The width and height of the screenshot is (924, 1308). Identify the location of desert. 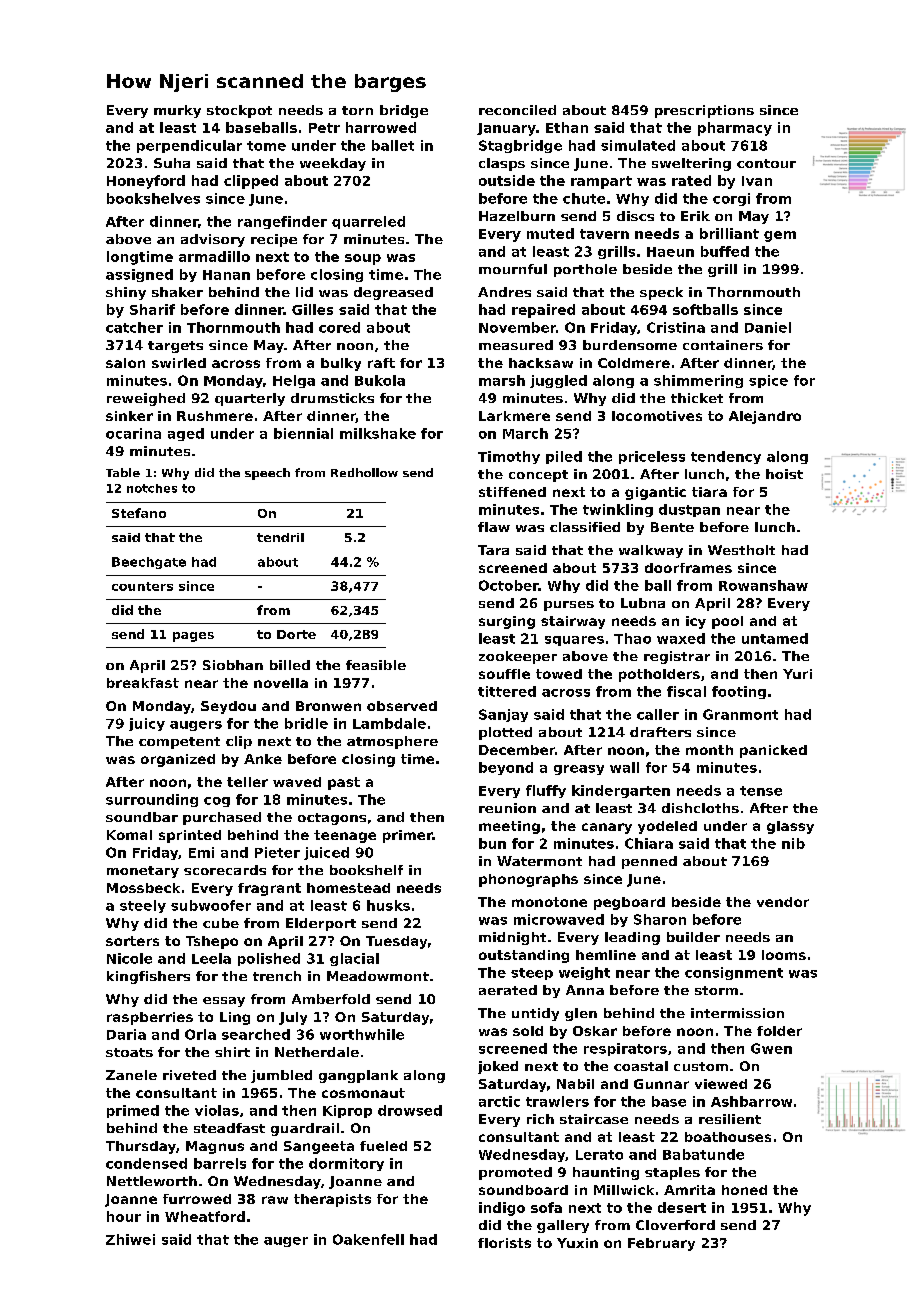
(682, 1207).
